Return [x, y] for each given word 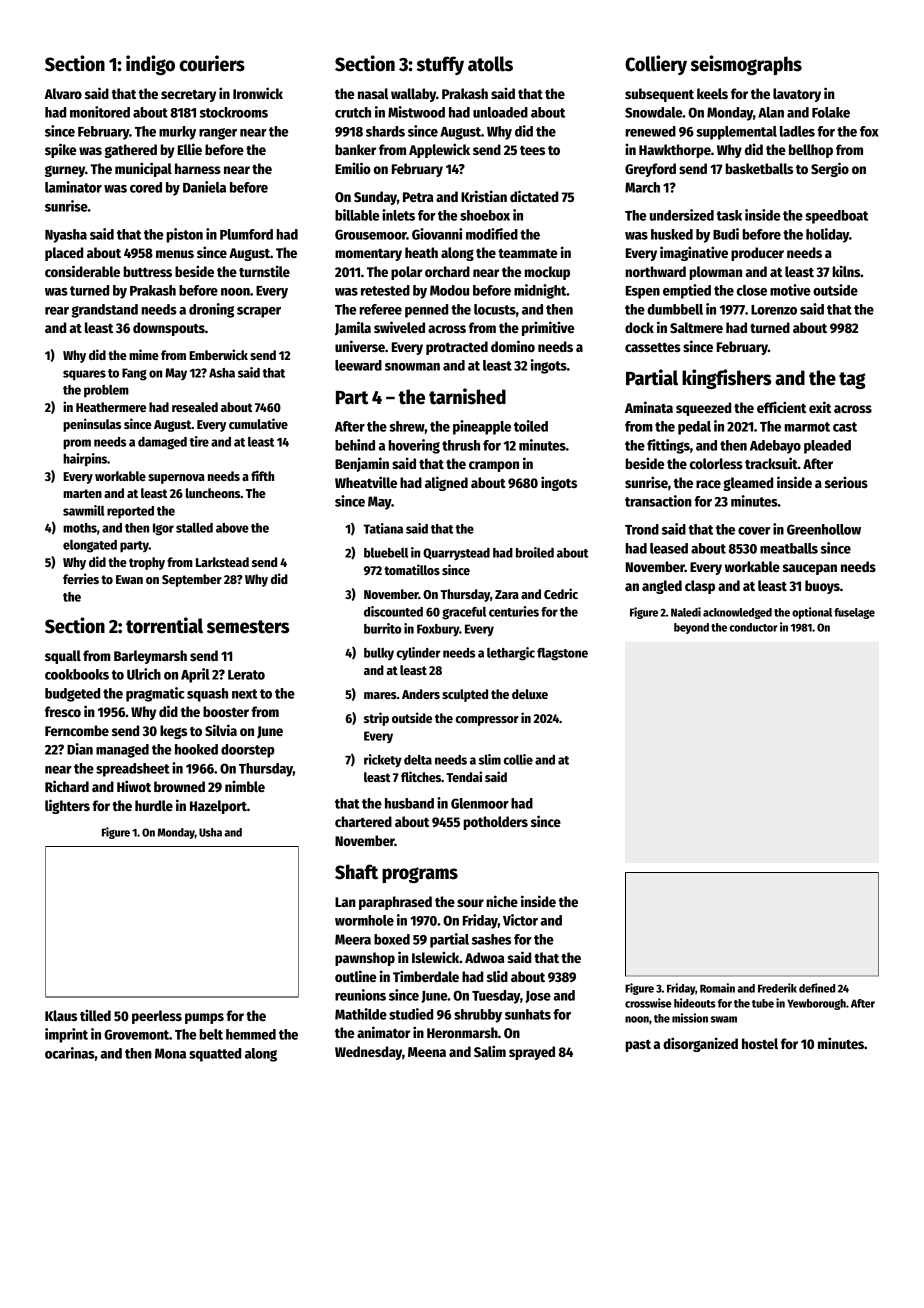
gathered [130, 151]
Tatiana [383, 528]
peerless [157, 1017]
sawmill [84, 510]
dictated [534, 196]
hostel [760, 1043]
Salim [490, 1051]
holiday [827, 235]
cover [754, 531]
